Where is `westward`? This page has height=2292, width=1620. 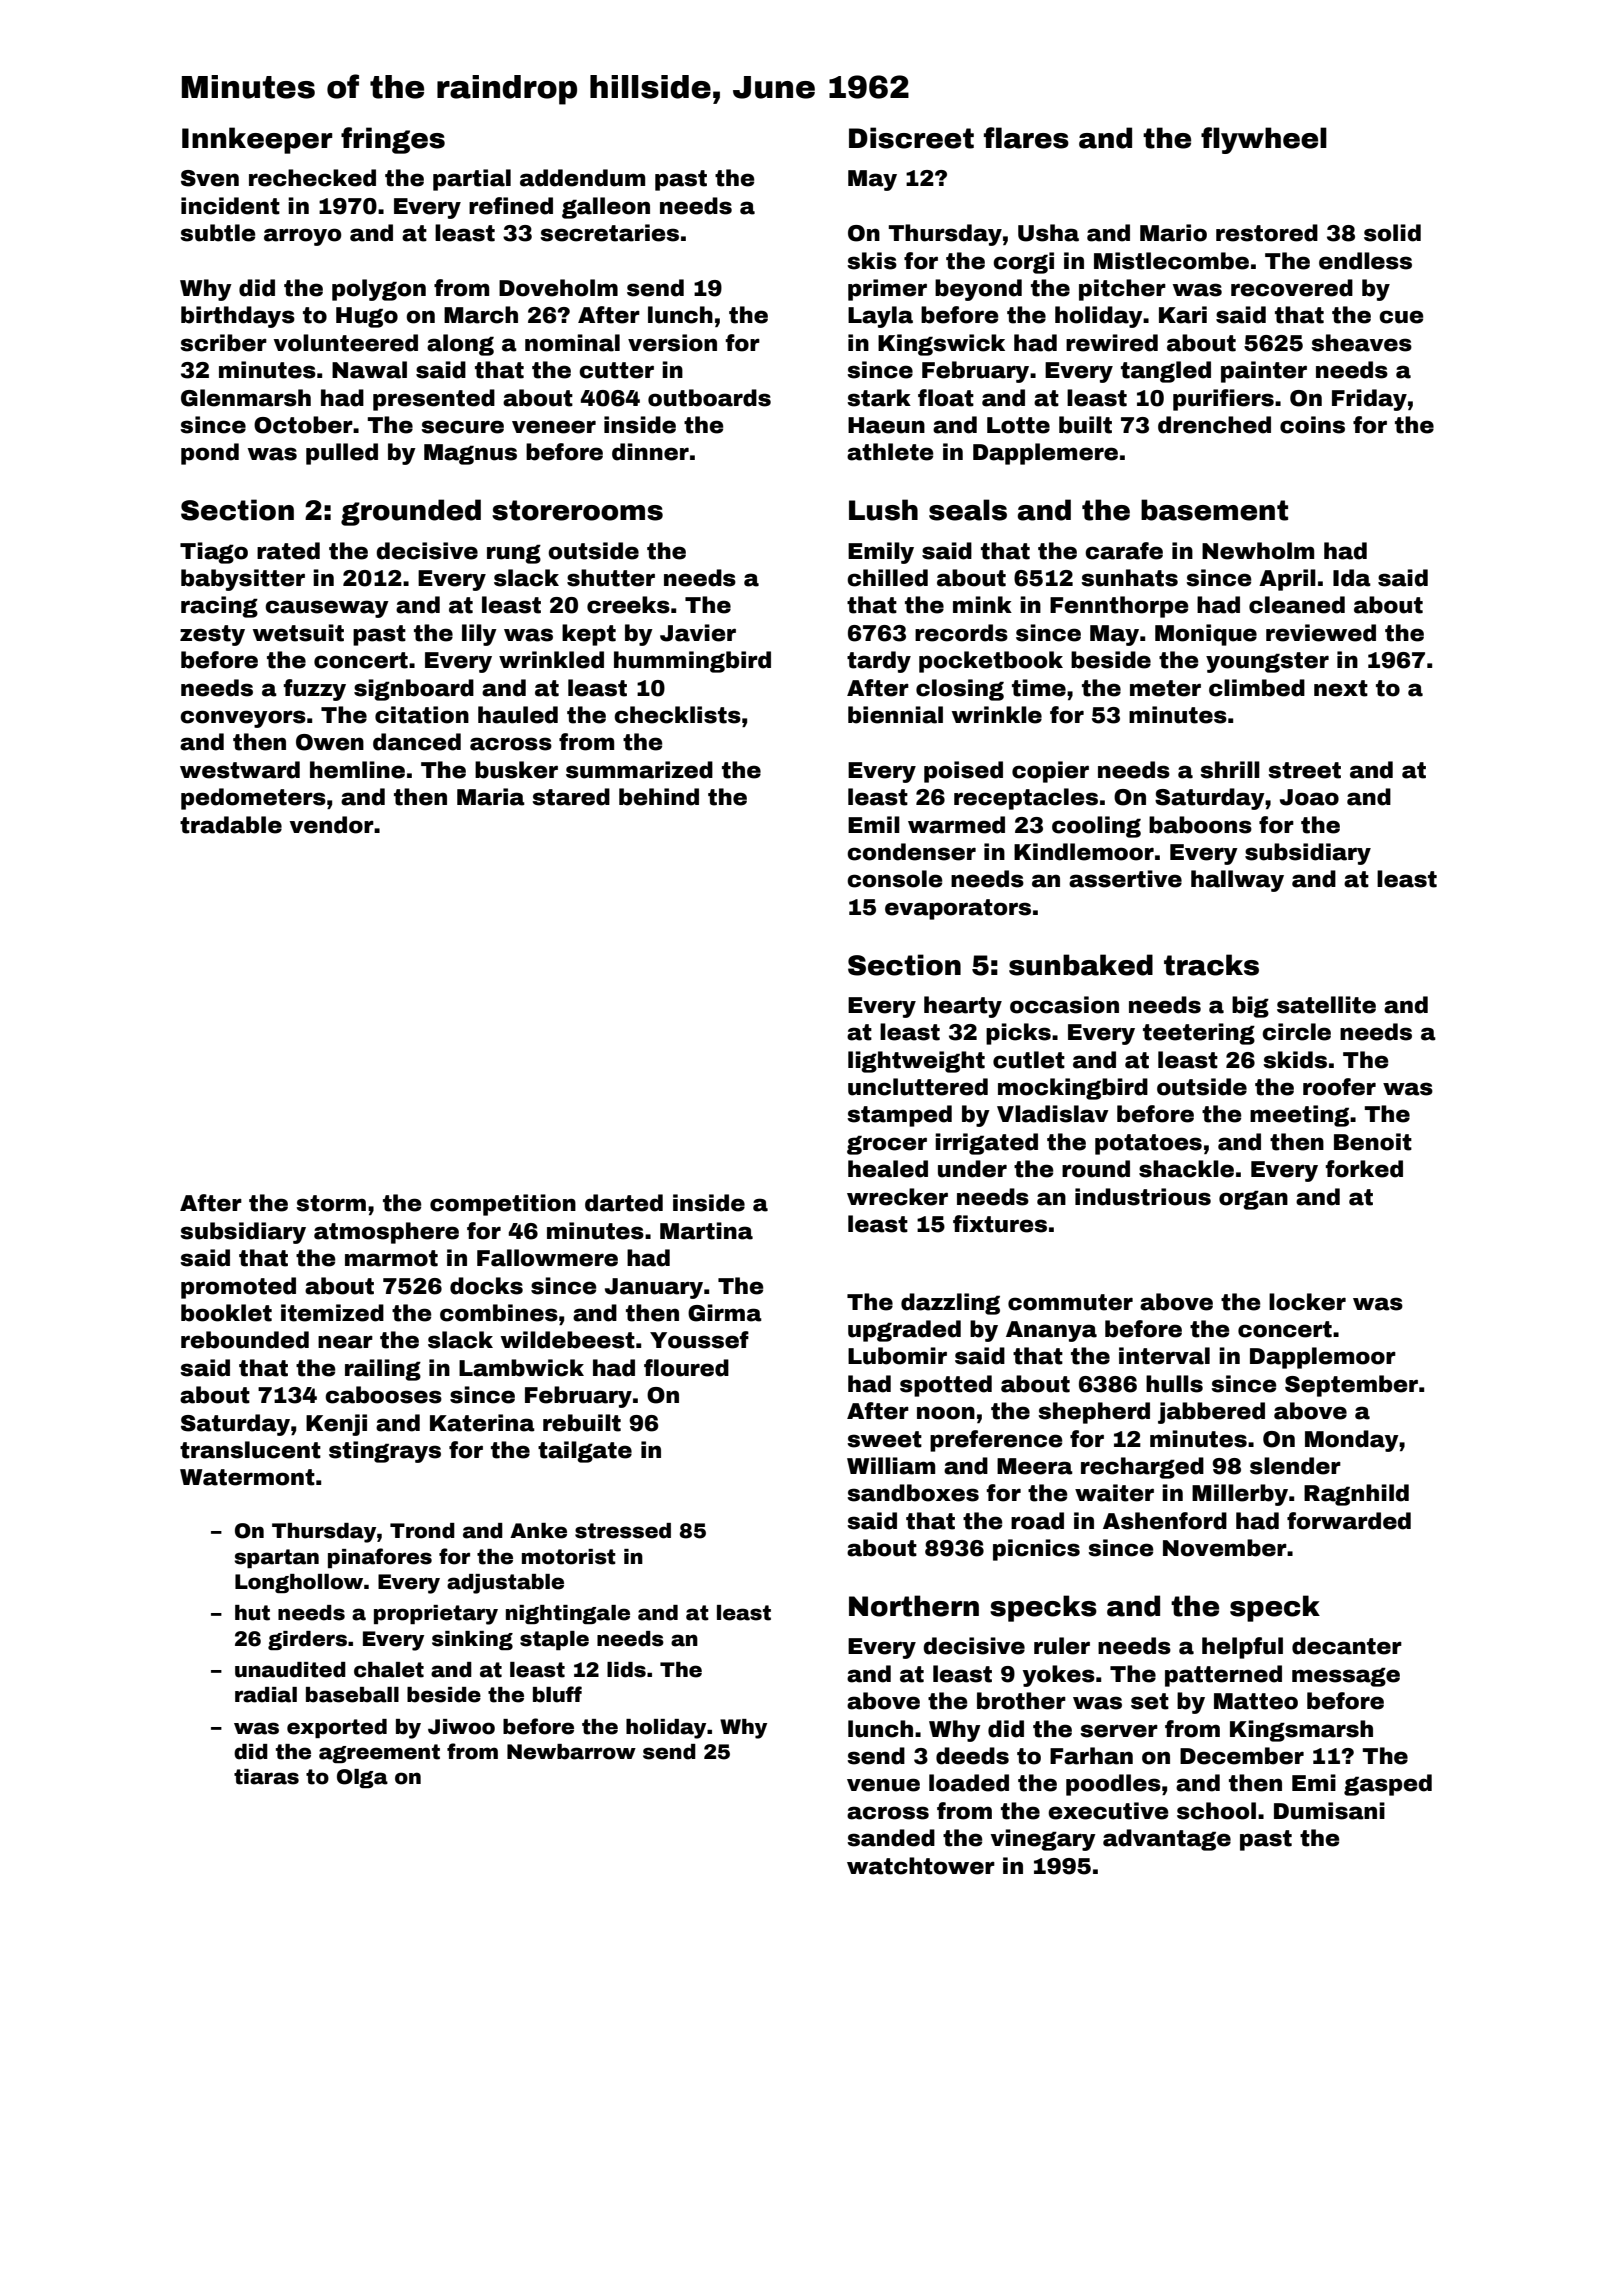
westward is located at coordinates (240, 770).
